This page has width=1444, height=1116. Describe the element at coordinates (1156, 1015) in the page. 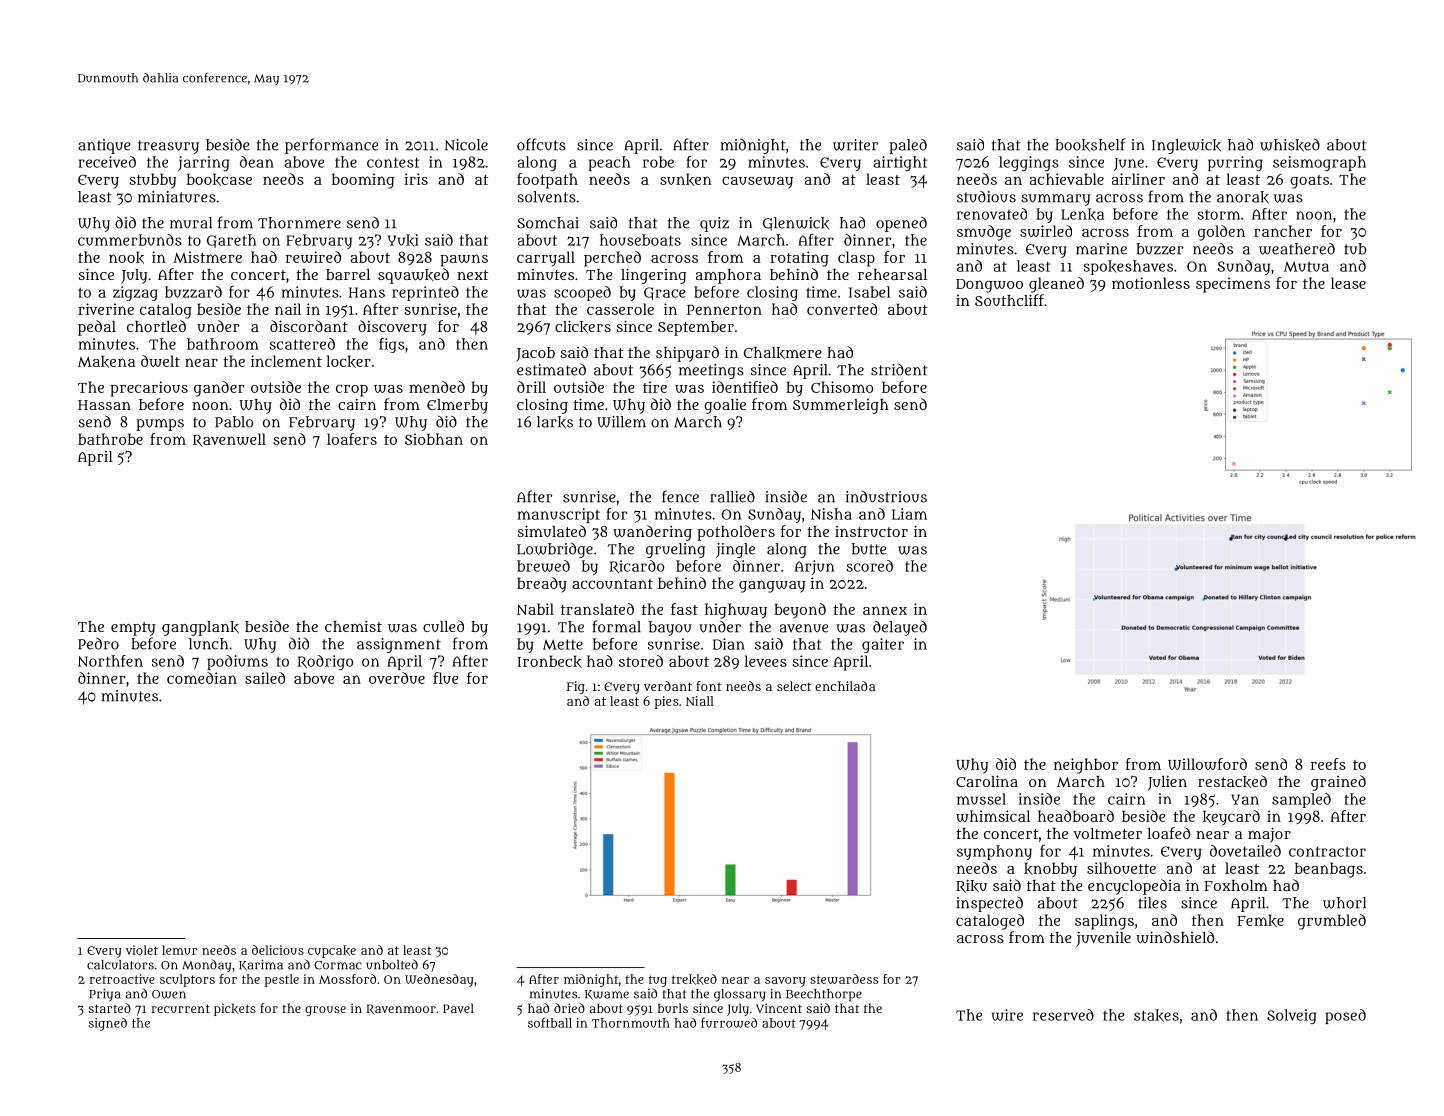

I see `stakes` at that location.
